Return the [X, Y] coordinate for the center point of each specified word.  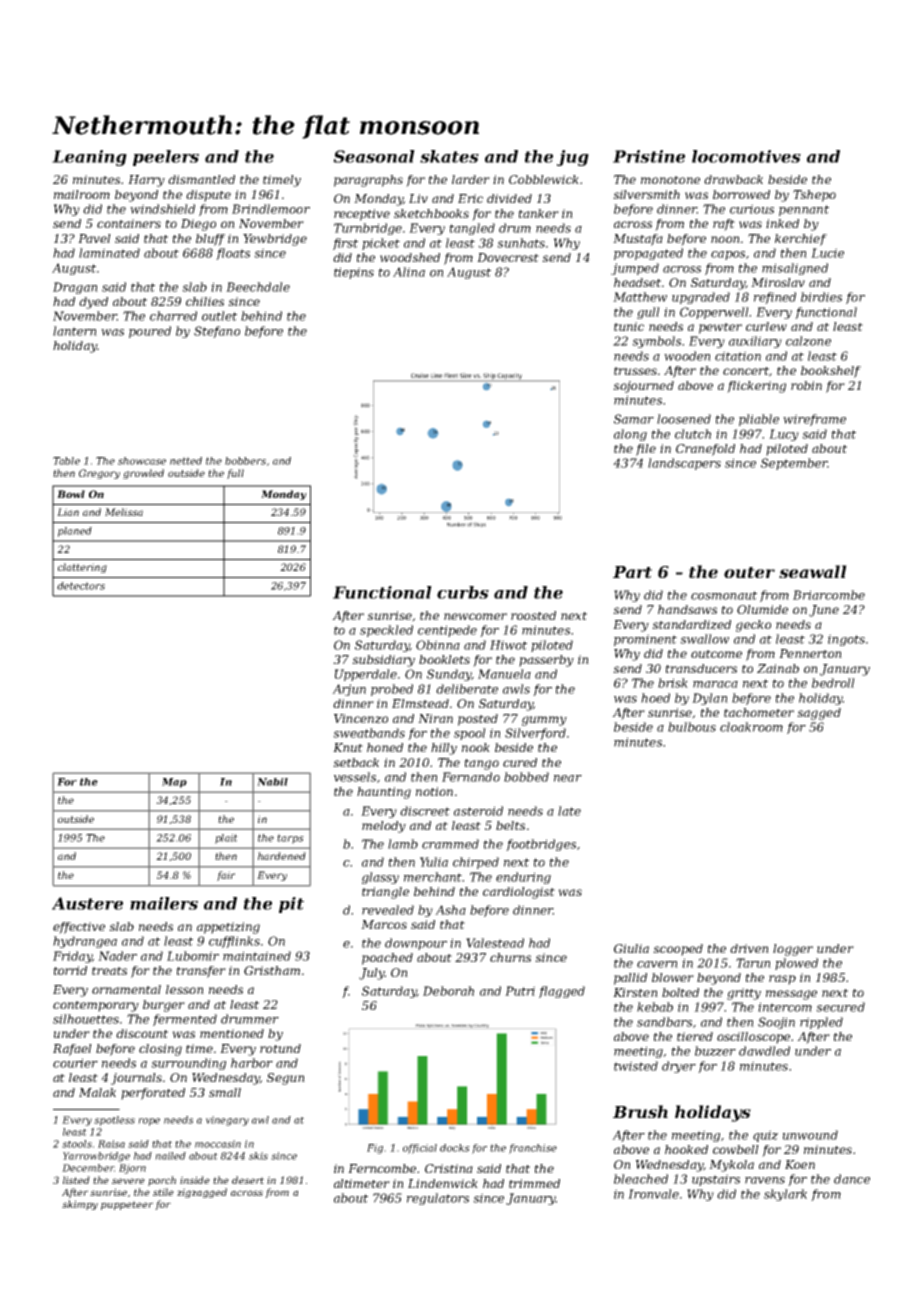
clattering [82, 568]
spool [470, 734]
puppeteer [127, 1205]
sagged [819, 714]
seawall [813, 571]
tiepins [354, 273]
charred [173, 316]
